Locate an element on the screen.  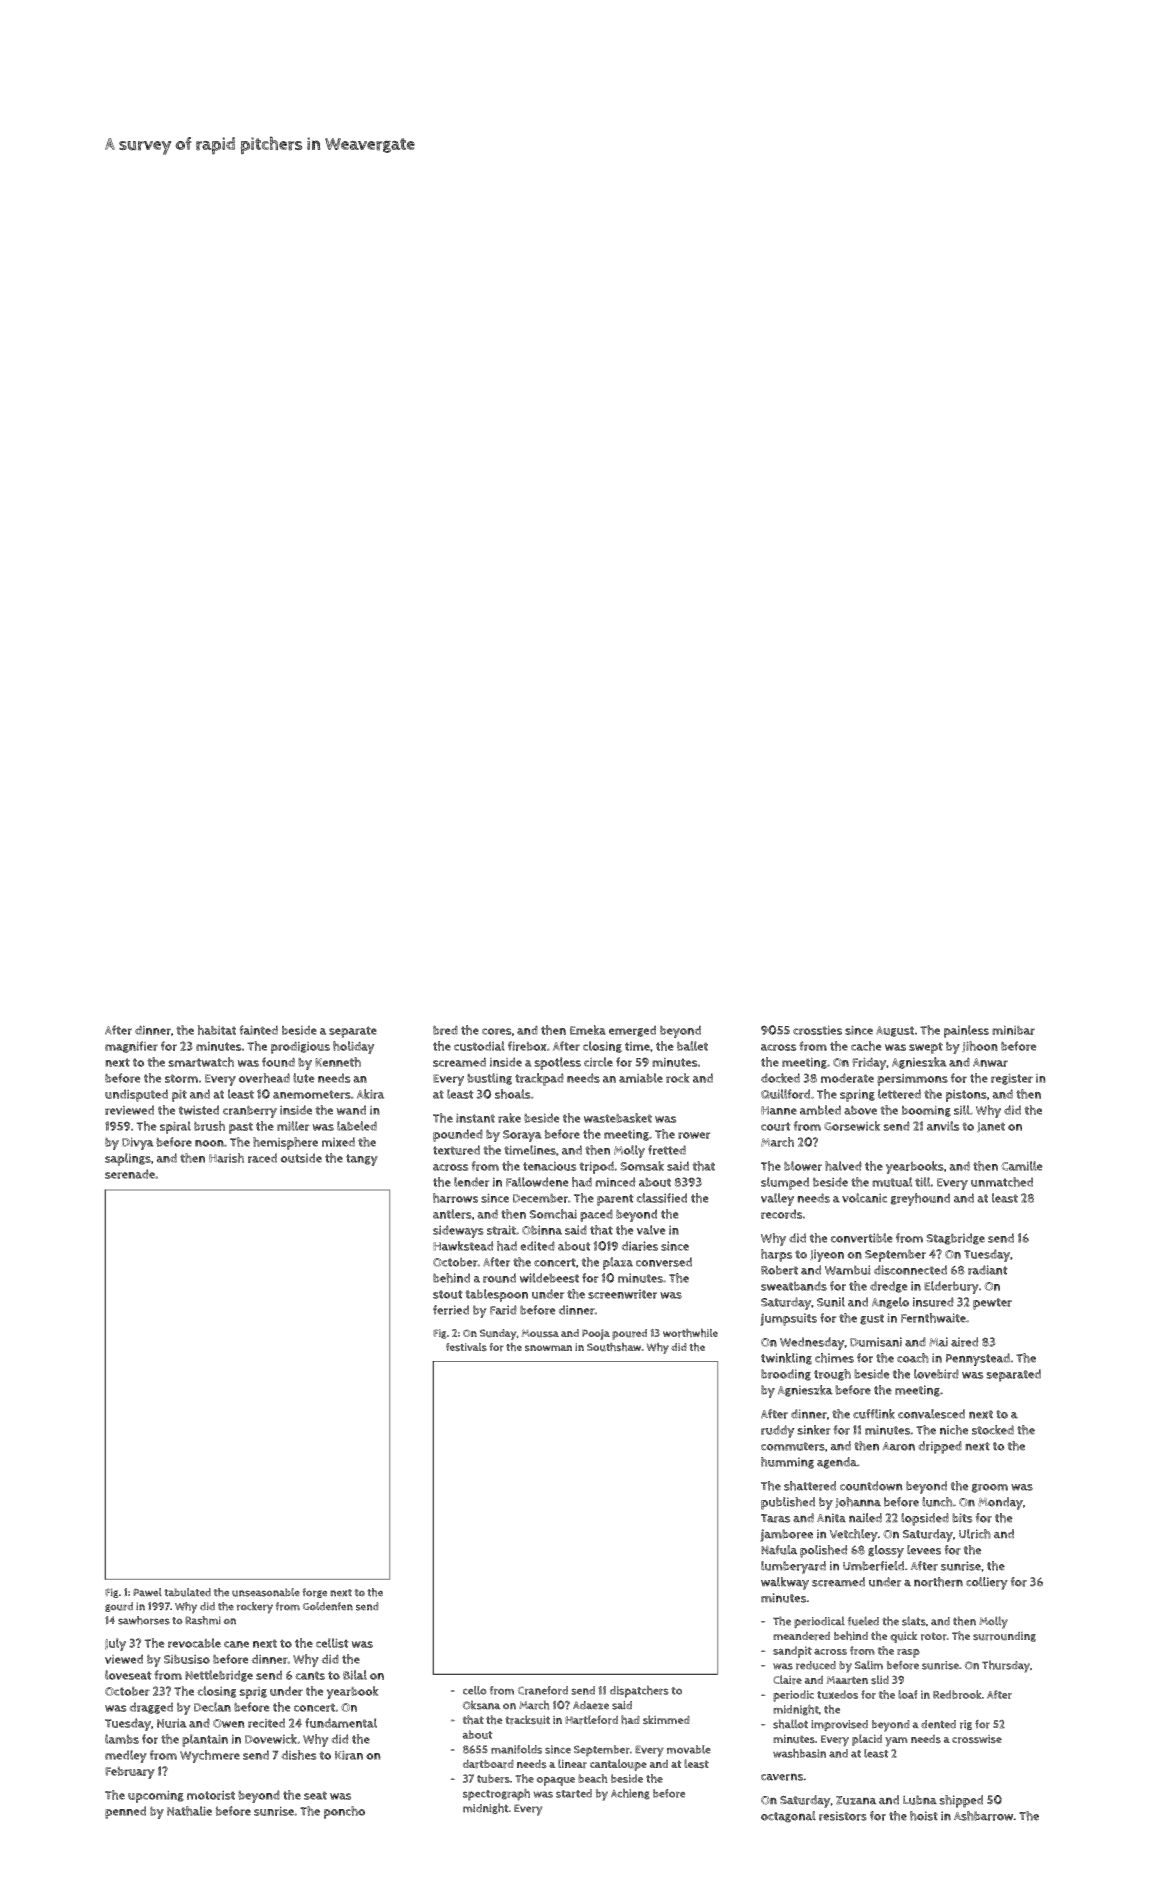
festivals is located at coordinates (466, 1347).
